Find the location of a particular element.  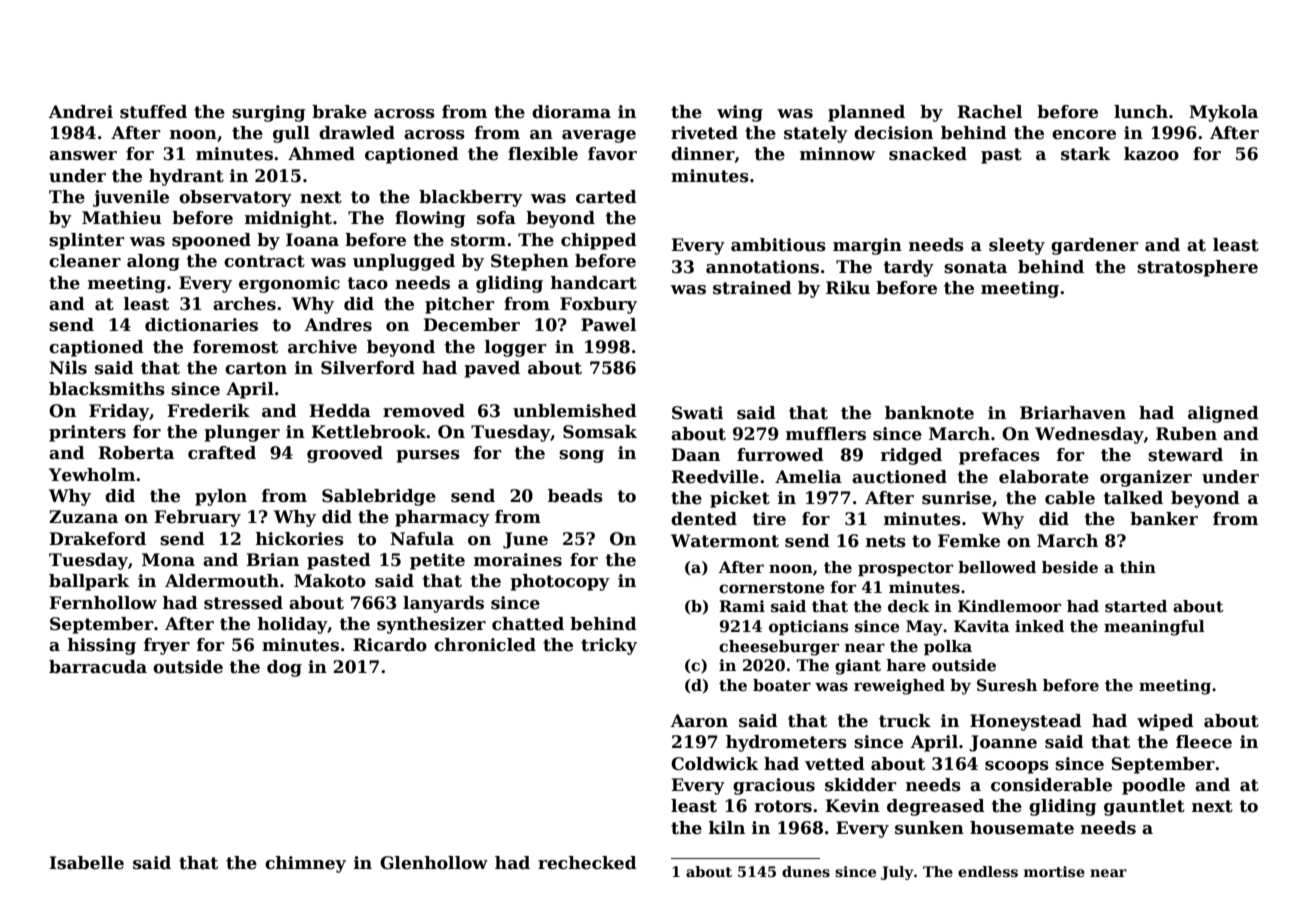

dunes is located at coordinates (806, 871).
